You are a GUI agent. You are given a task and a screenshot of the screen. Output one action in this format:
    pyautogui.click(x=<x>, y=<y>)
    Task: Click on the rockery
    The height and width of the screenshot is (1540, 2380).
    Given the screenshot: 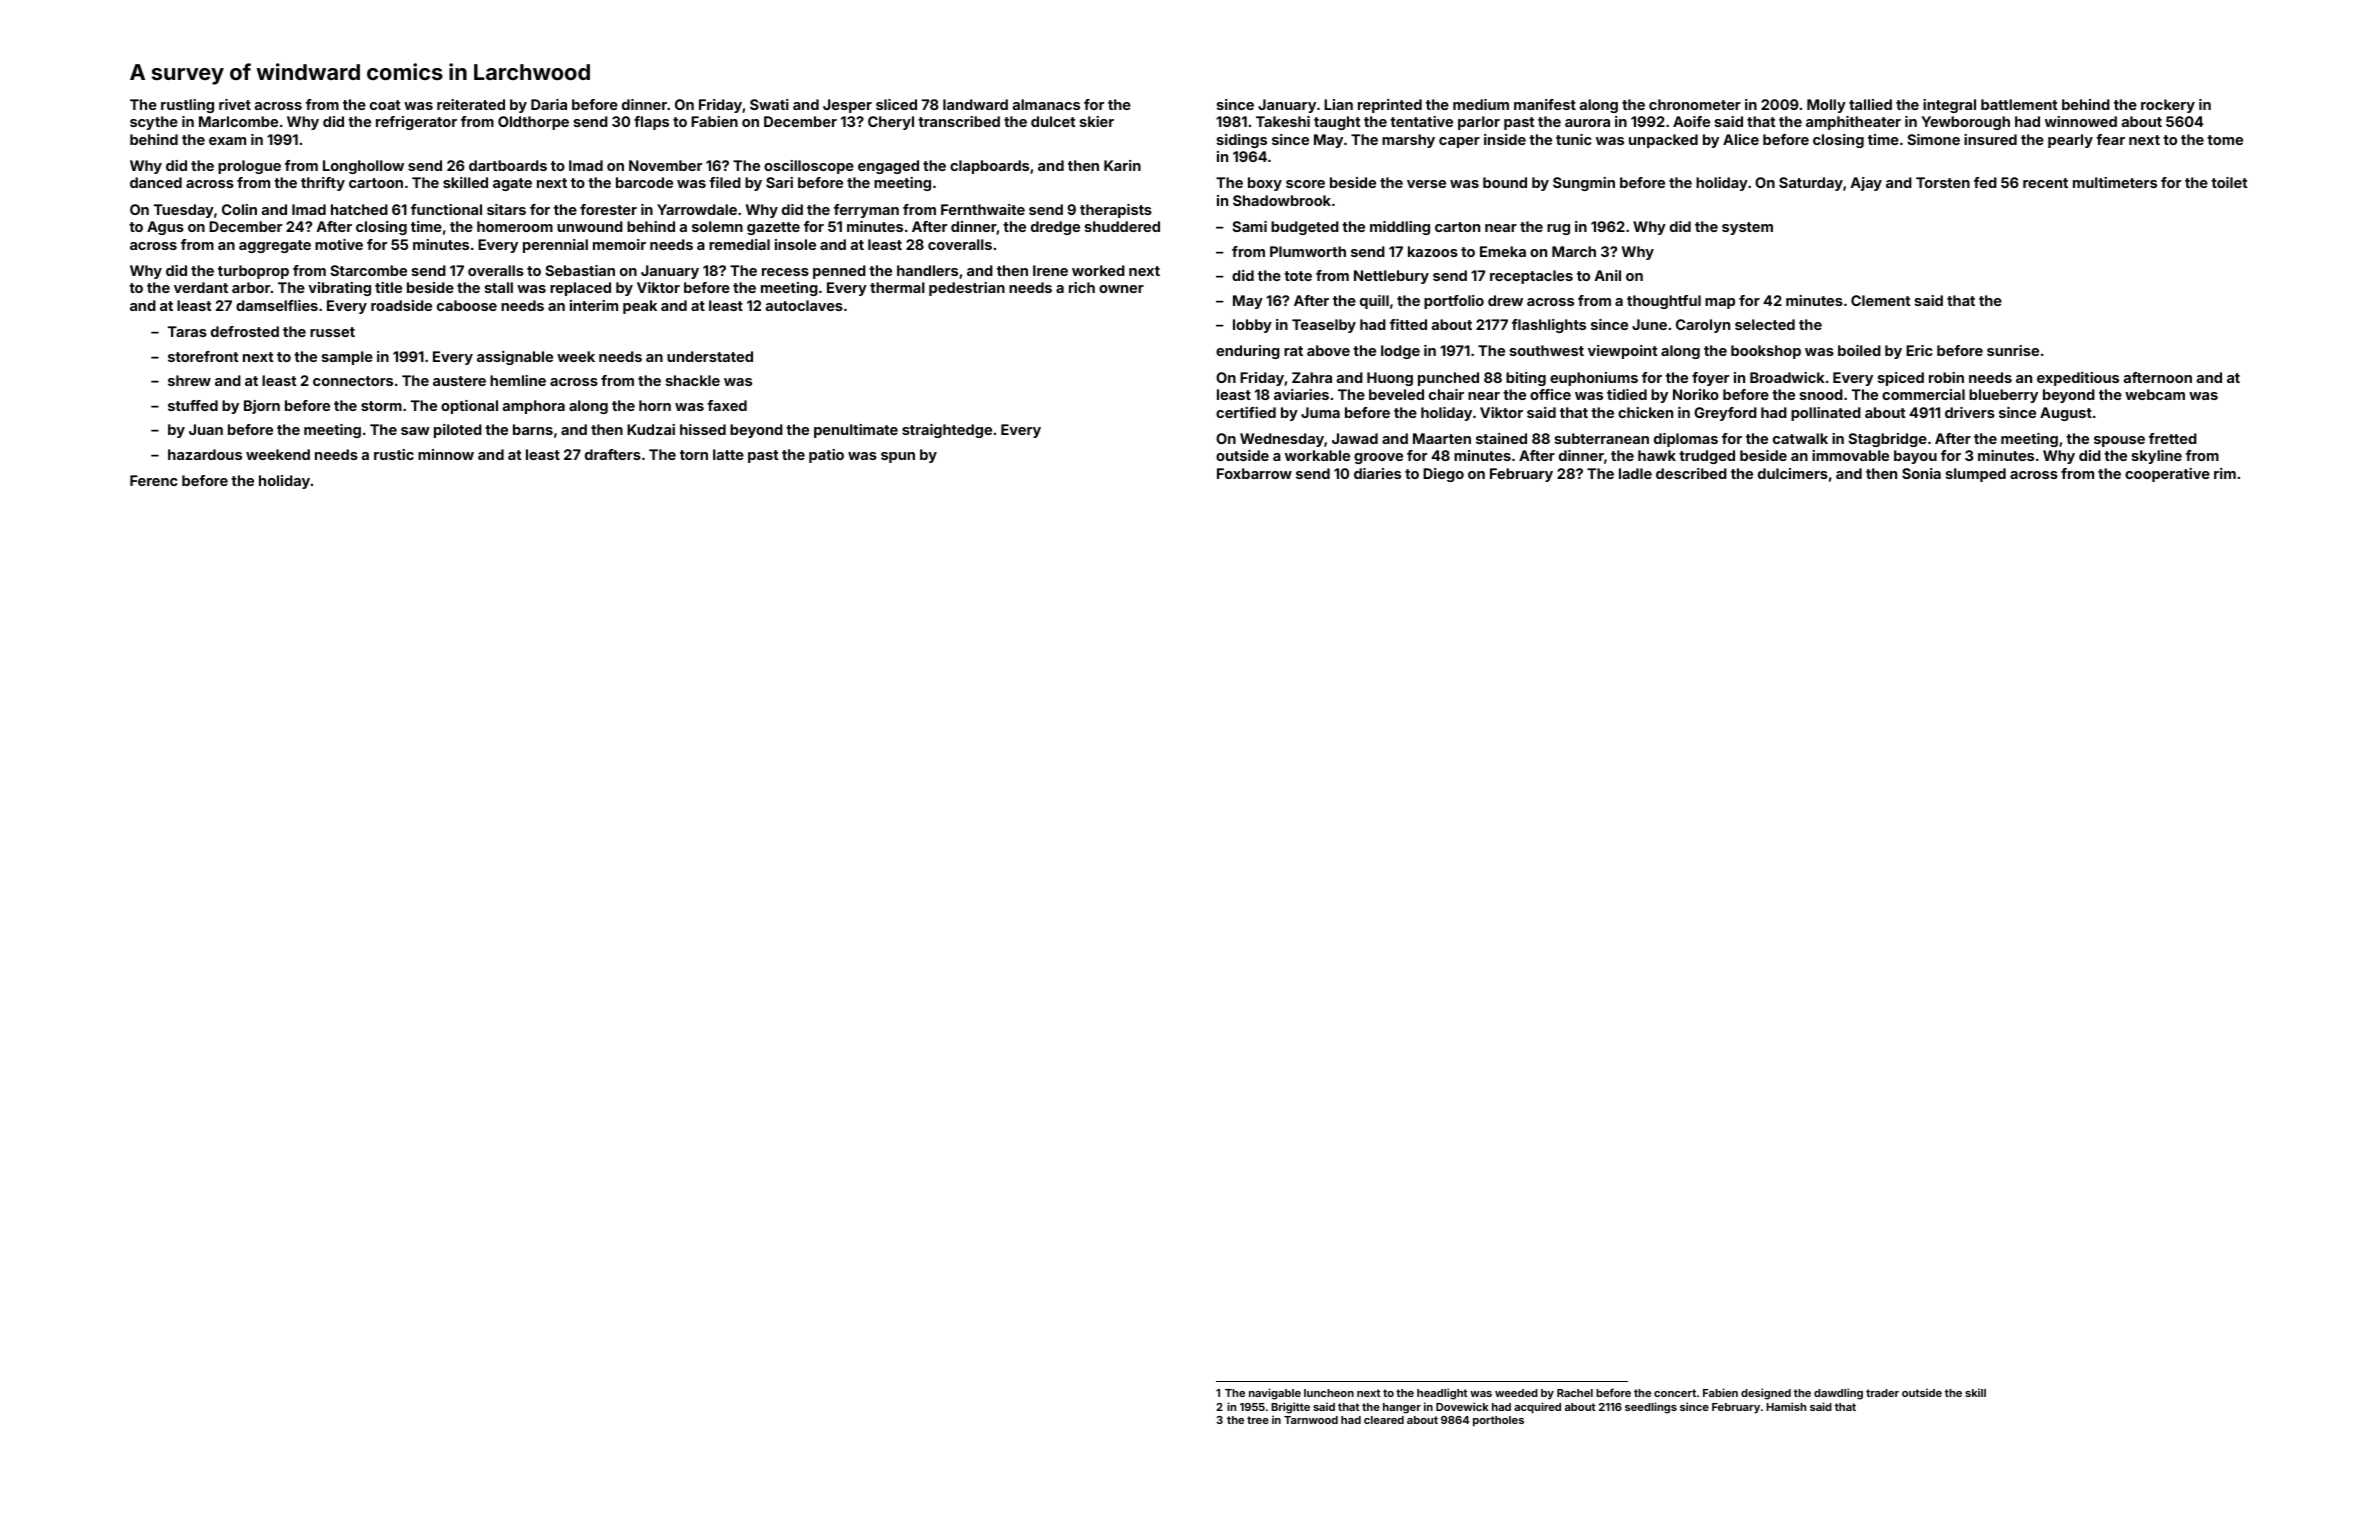 What is the action you would take?
    pyautogui.click(x=2168, y=106)
